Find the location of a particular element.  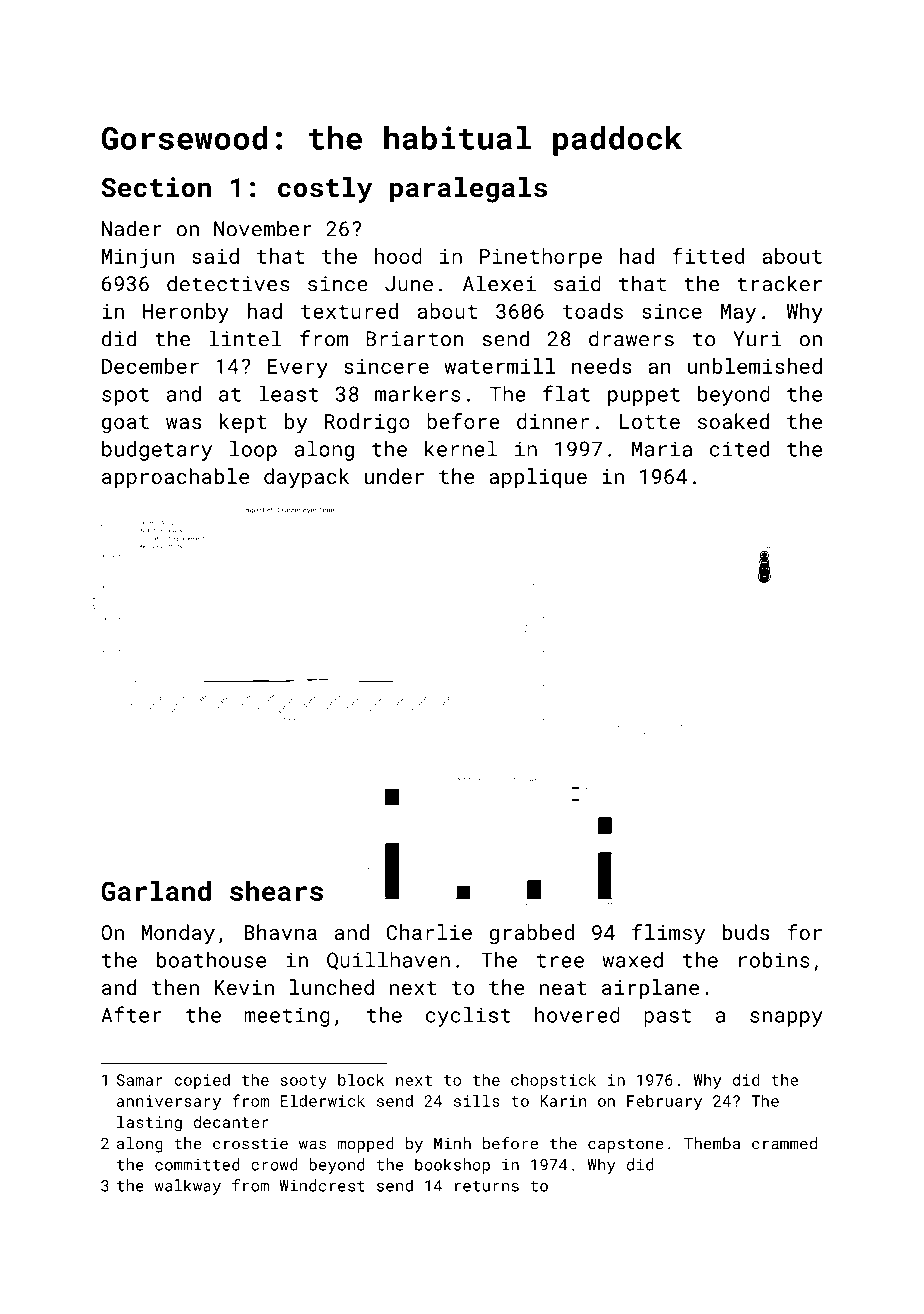

Garland is located at coordinates (156, 890).
